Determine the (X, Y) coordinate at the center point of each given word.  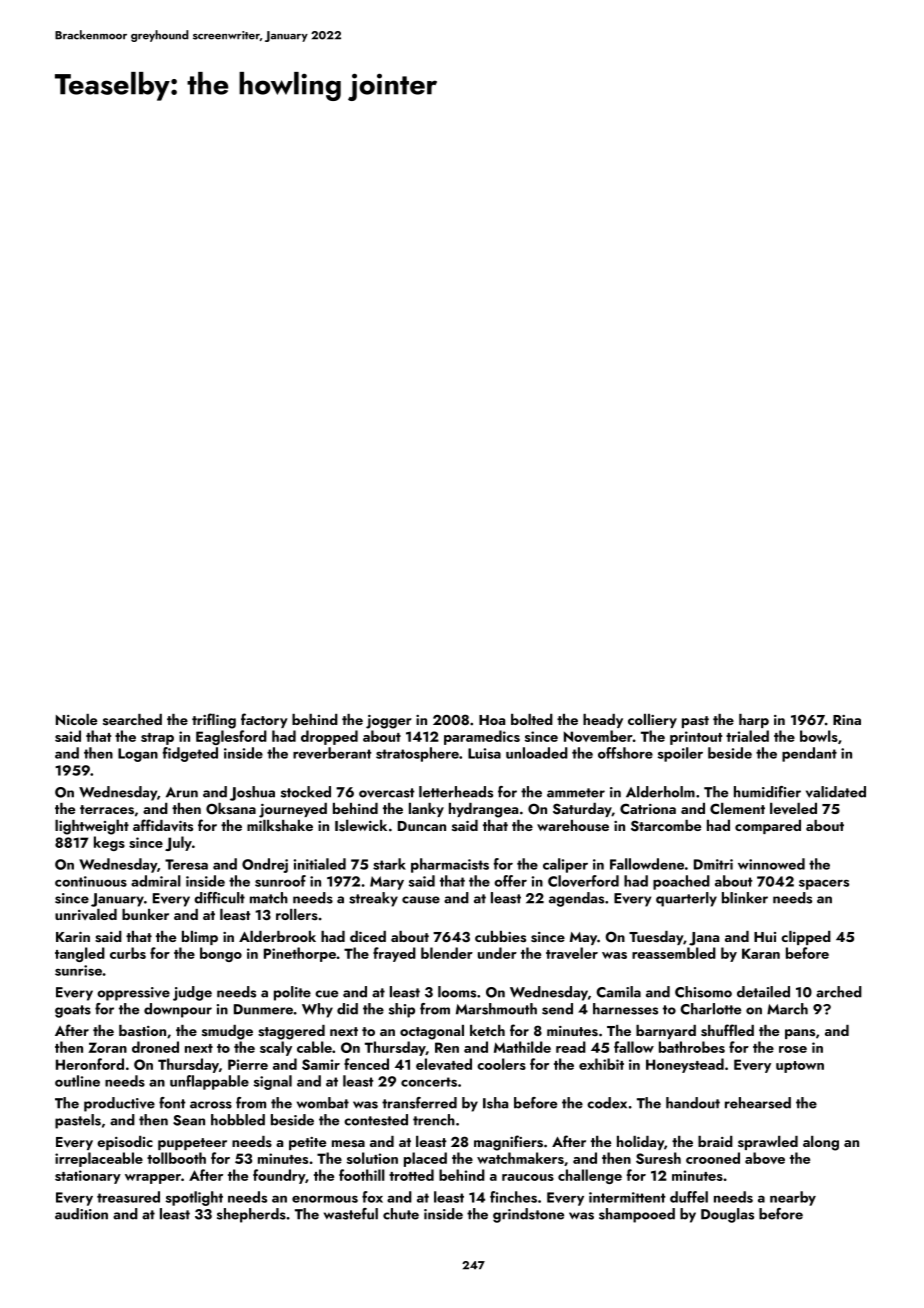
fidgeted (190, 754)
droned (155, 1047)
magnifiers (508, 1143)
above (765, 1158)
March (787, 1009)
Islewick (361, 826)
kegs (109, 843)
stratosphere (417, 754)
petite (307, 1143)
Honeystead (685, 1065)
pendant (809, 754)
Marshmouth (496, 1009)
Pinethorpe (300, 954)
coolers (501, 1064)
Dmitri (713, 864)
